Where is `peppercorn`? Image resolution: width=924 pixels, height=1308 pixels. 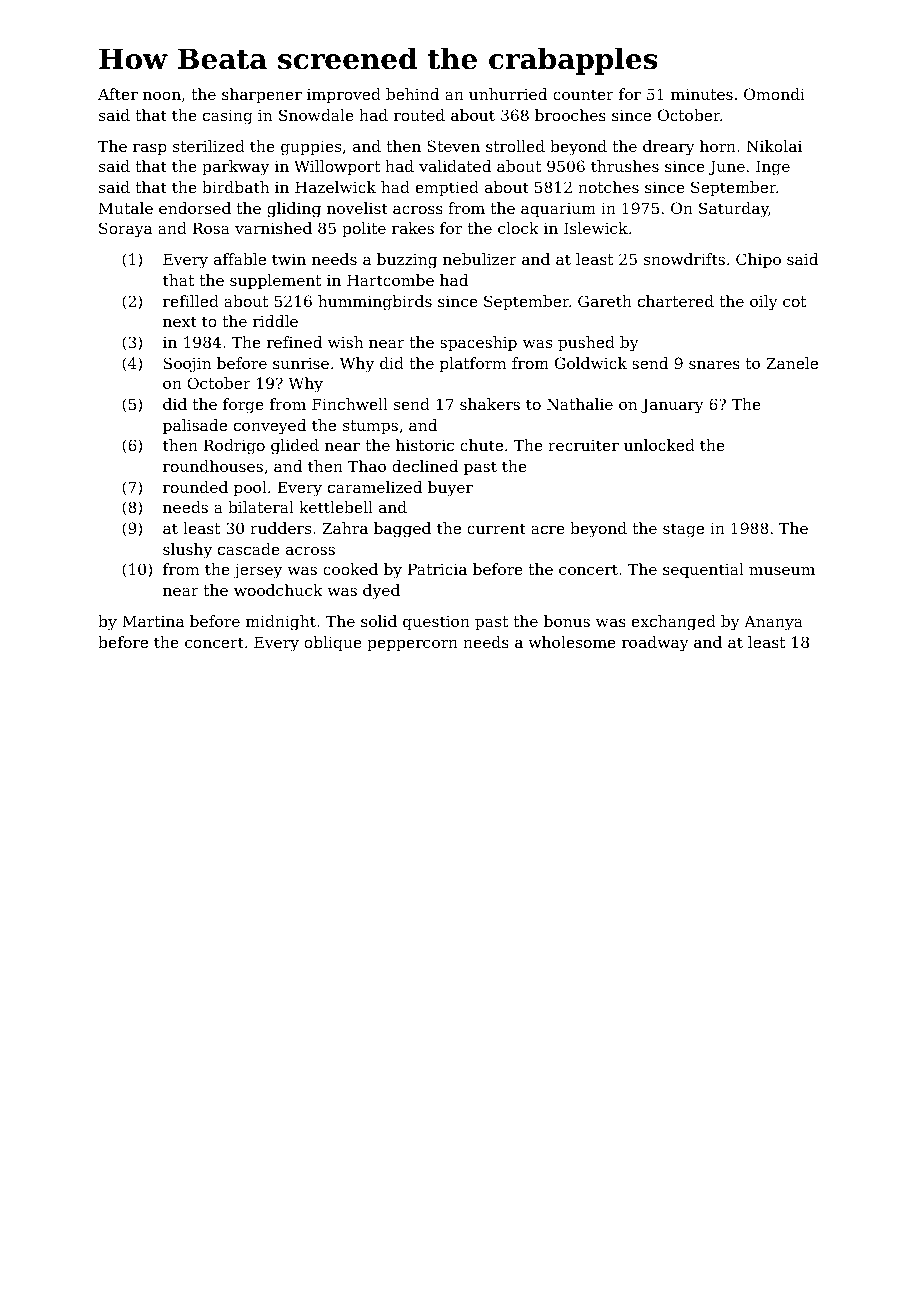
peppercorn is located at coordinates (412, 645).
